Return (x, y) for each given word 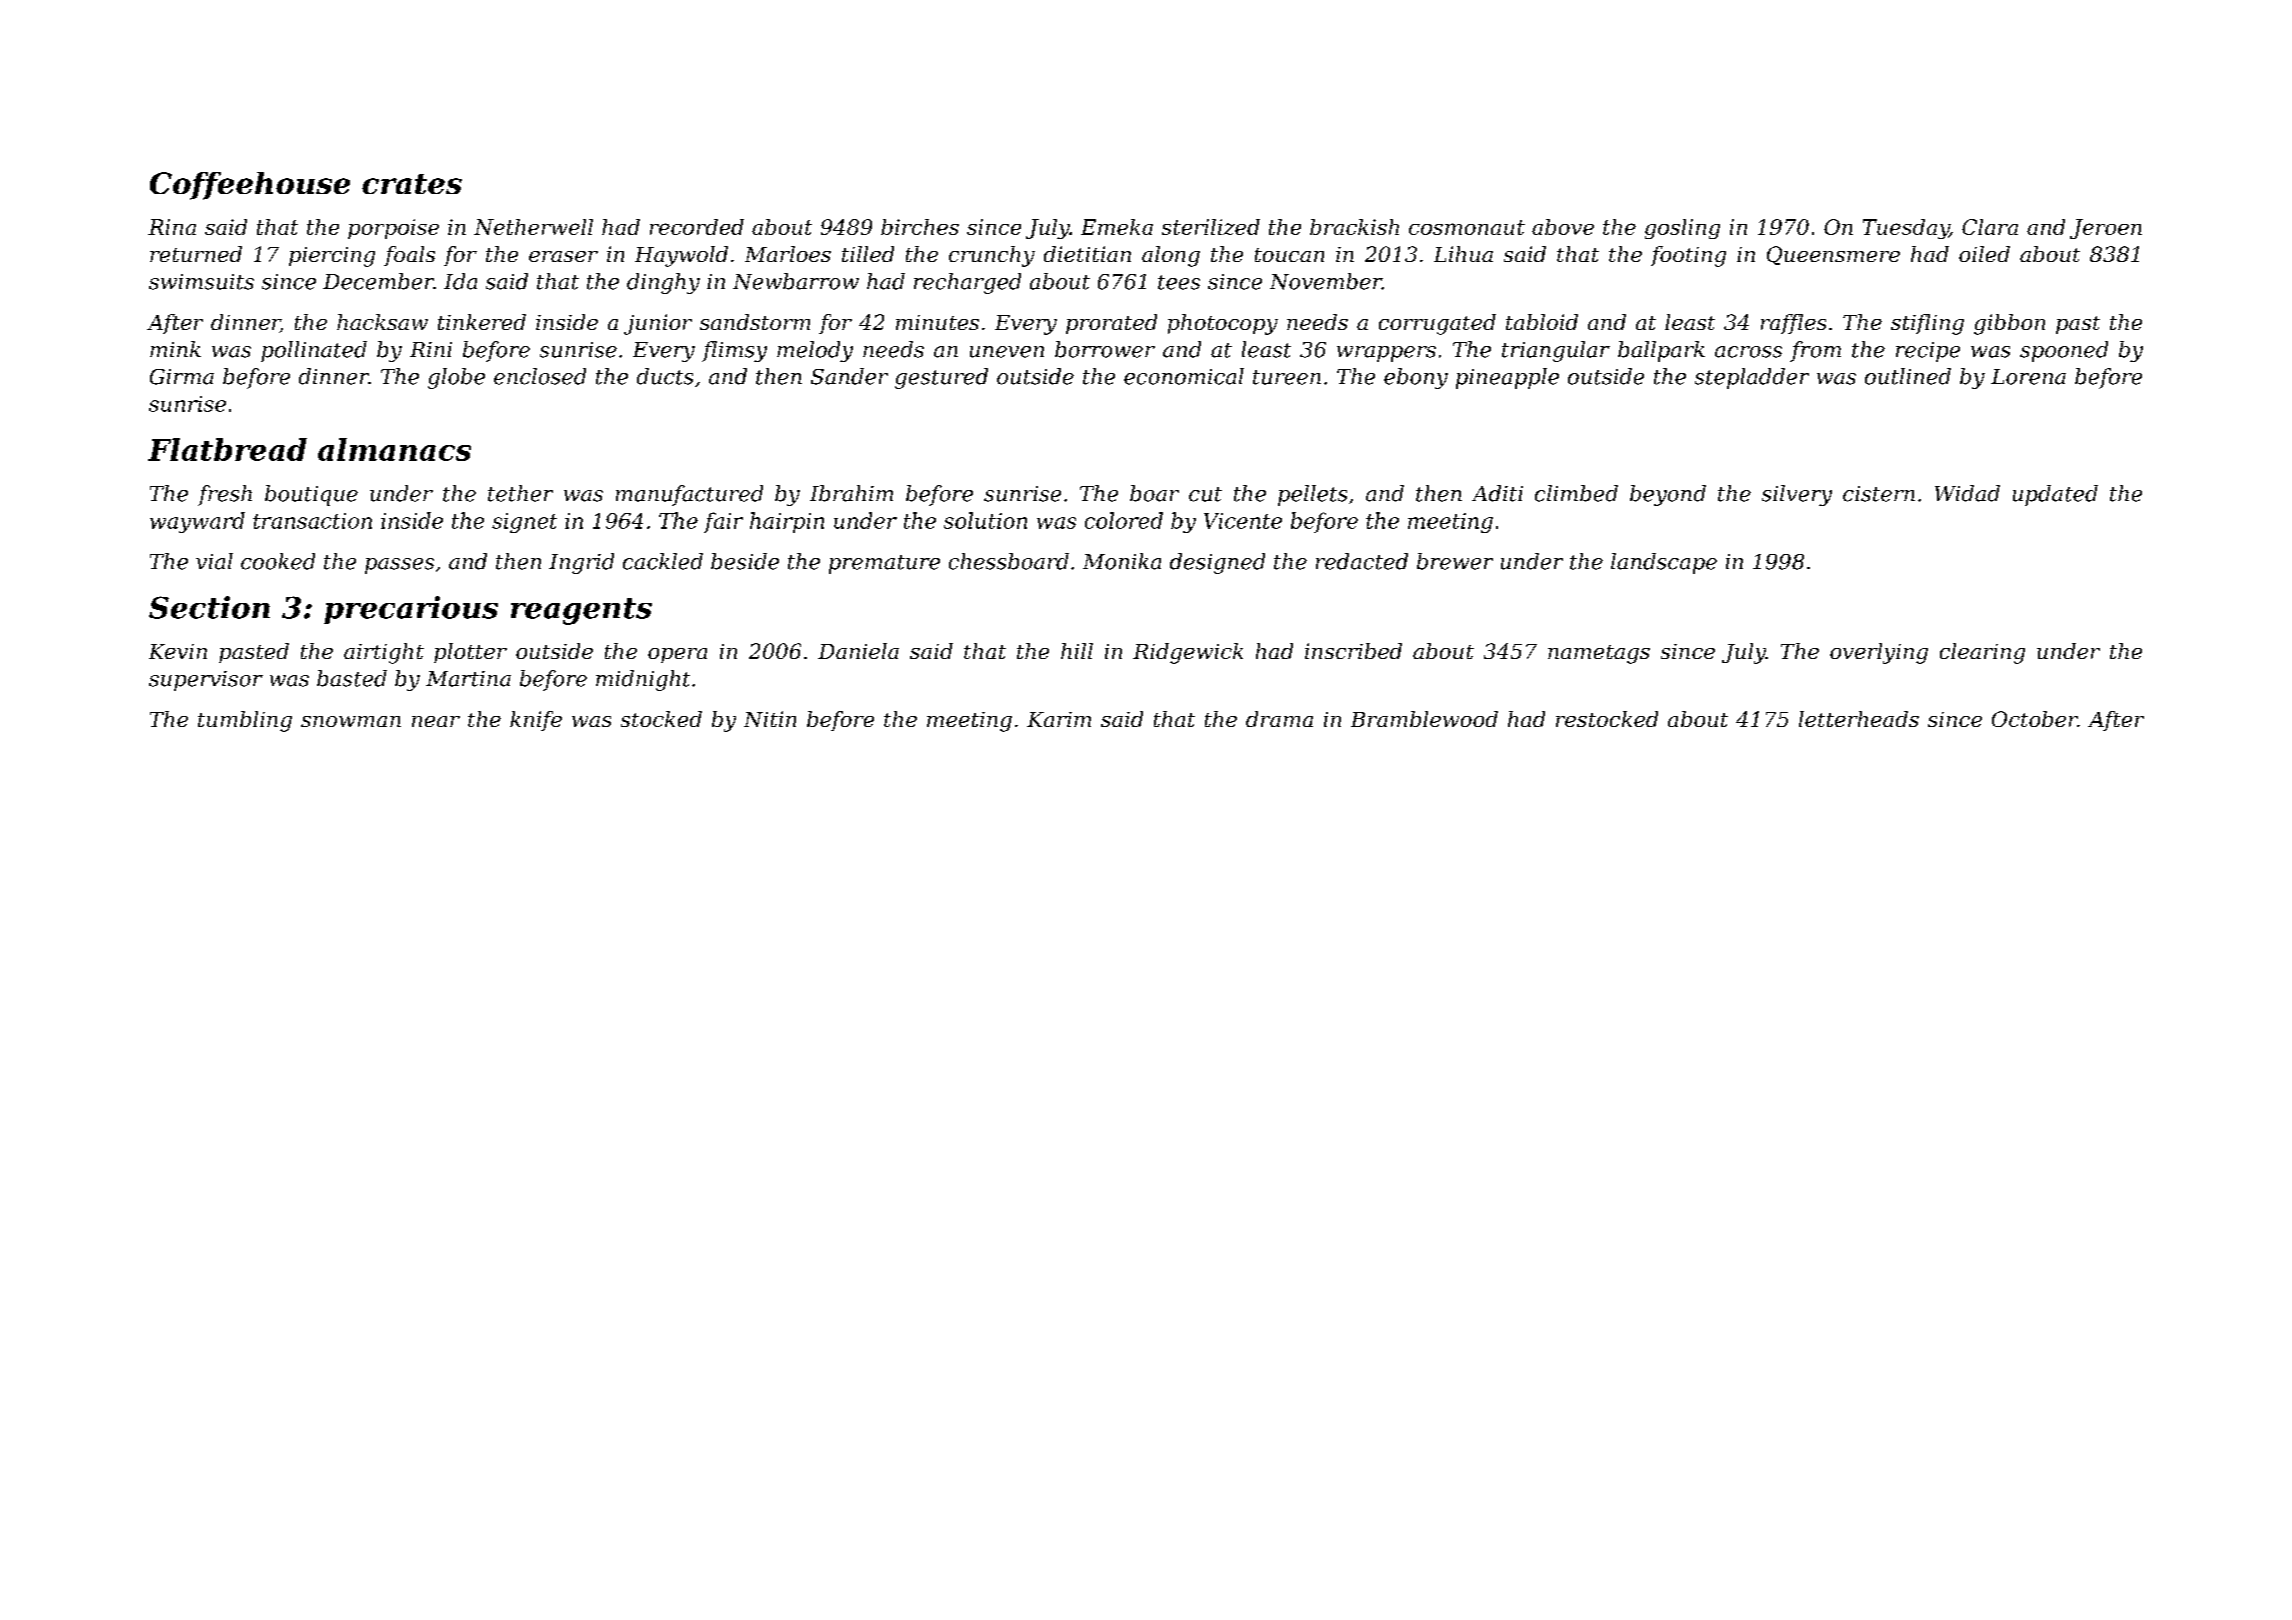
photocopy (1223, 324)
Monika (1122, 561)
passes (399, 566)
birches (920, 227)
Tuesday (1906, 229)
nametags (1599, 654)
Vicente (1243, 521)
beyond (1668, 495)
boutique (311, 495)
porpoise (393, 229)
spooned (2064, 351)
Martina (468, 679)
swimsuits (201, 282)
